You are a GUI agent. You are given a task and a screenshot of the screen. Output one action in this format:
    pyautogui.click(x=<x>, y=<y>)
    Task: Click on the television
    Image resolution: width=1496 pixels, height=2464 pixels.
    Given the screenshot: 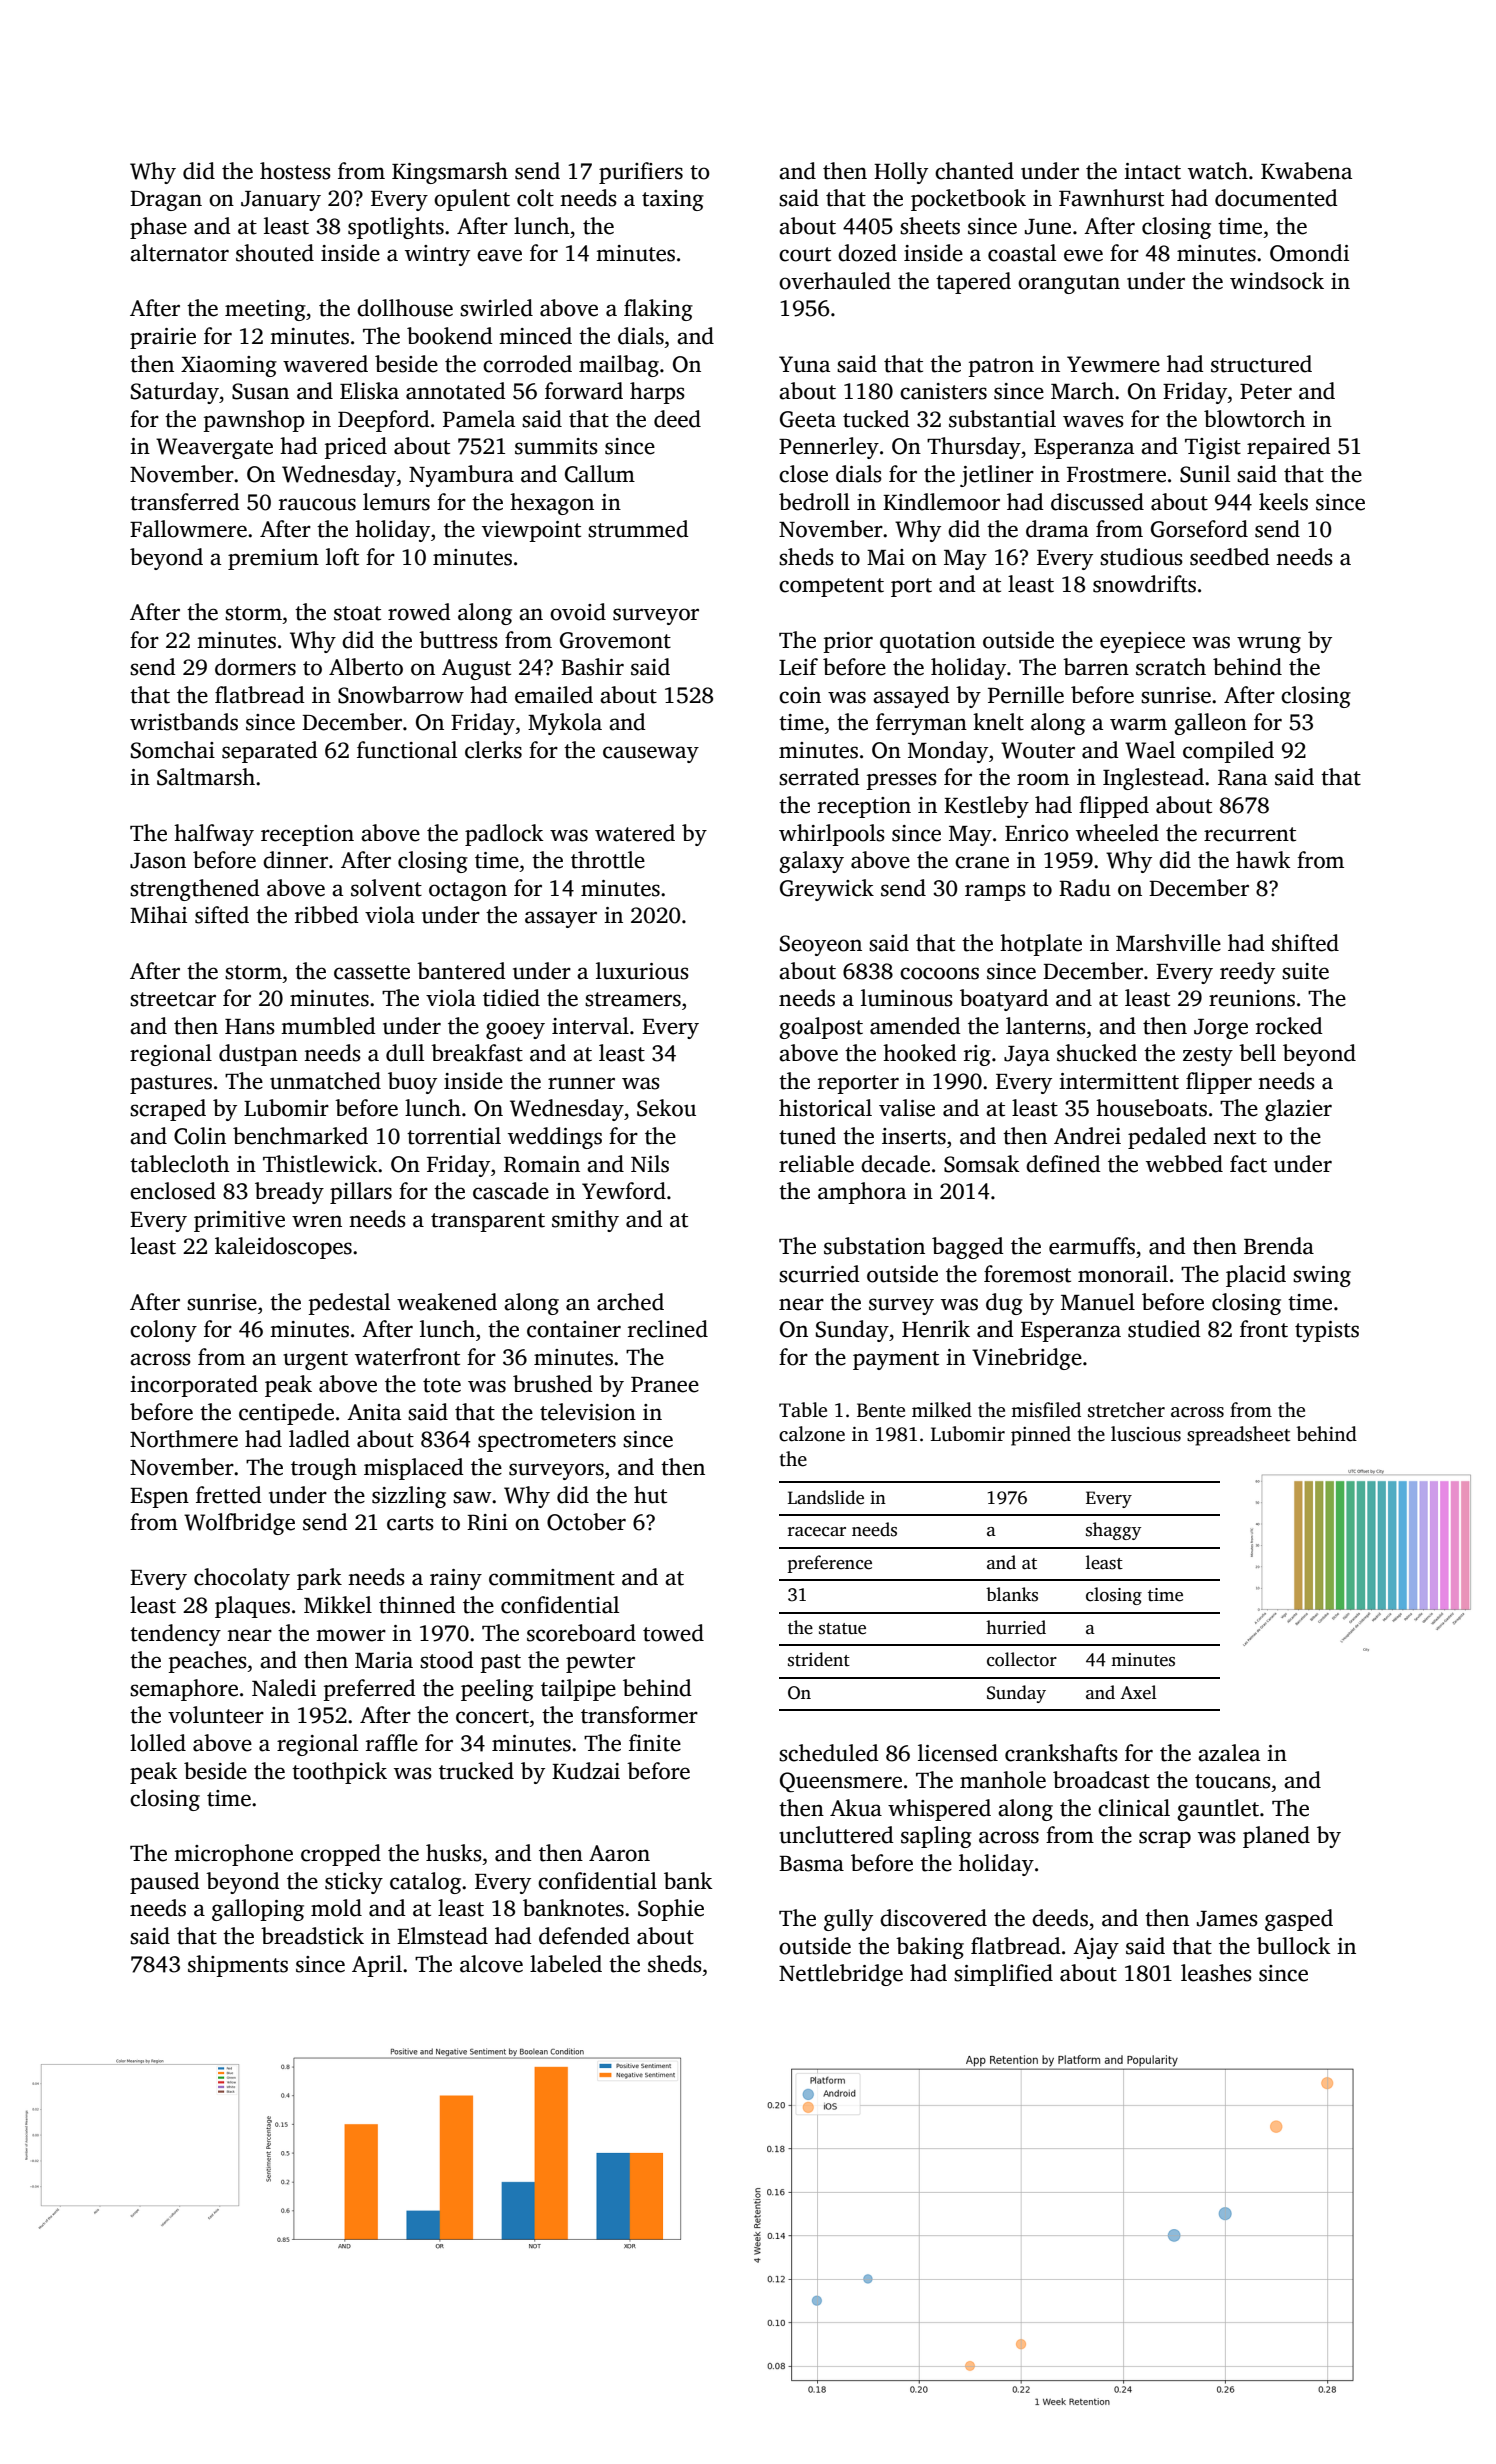 What is the action you would take?
    pyautogui.click(x=588, y=1412)
